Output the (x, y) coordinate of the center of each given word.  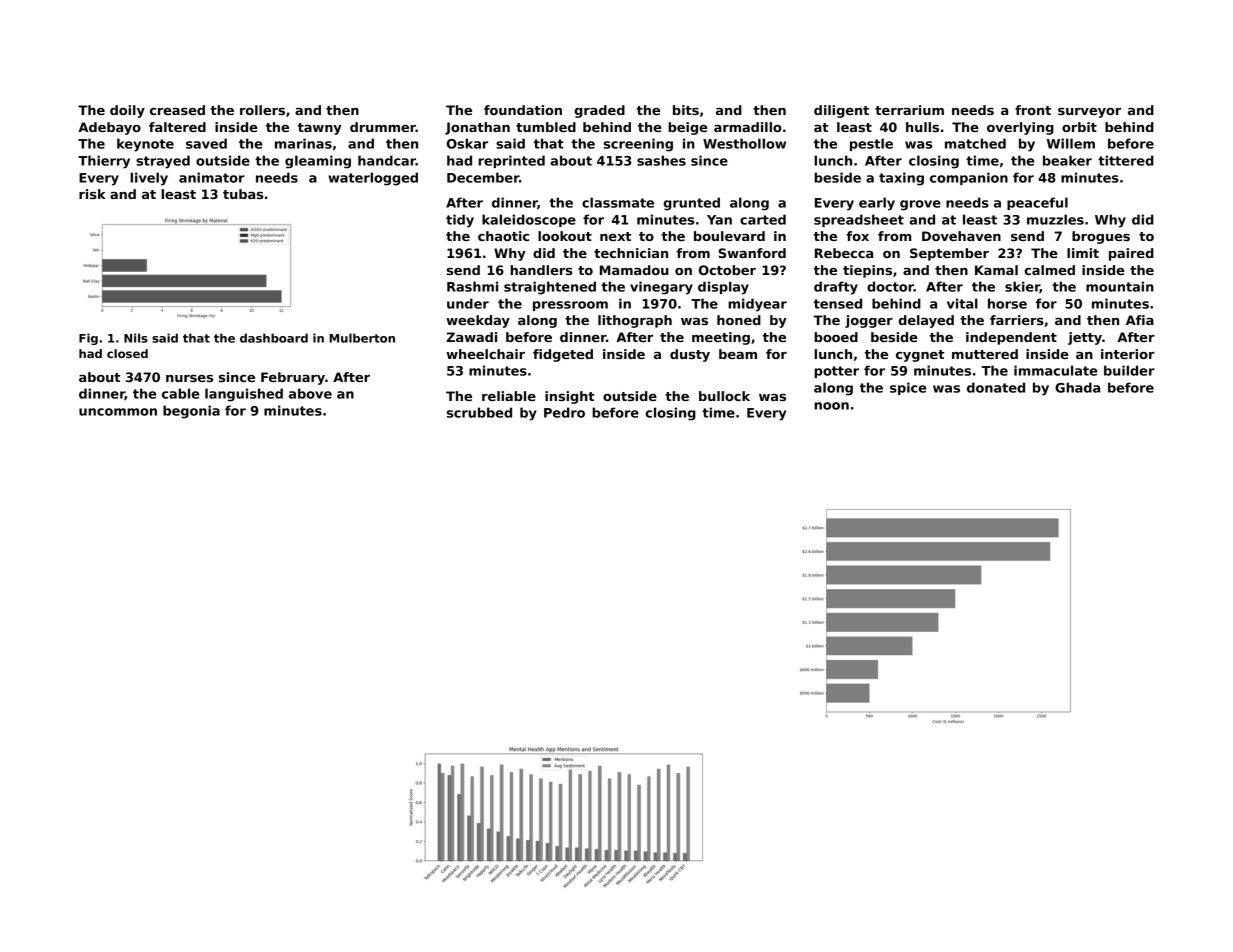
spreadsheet (859, 220)
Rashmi (472, 286)
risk (92, 194)
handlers (541, 270)
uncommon (118, 412)
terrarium (909, 110)
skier (1022, 287)
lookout (565, 236)
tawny (320, 129)
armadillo (748, 127)
